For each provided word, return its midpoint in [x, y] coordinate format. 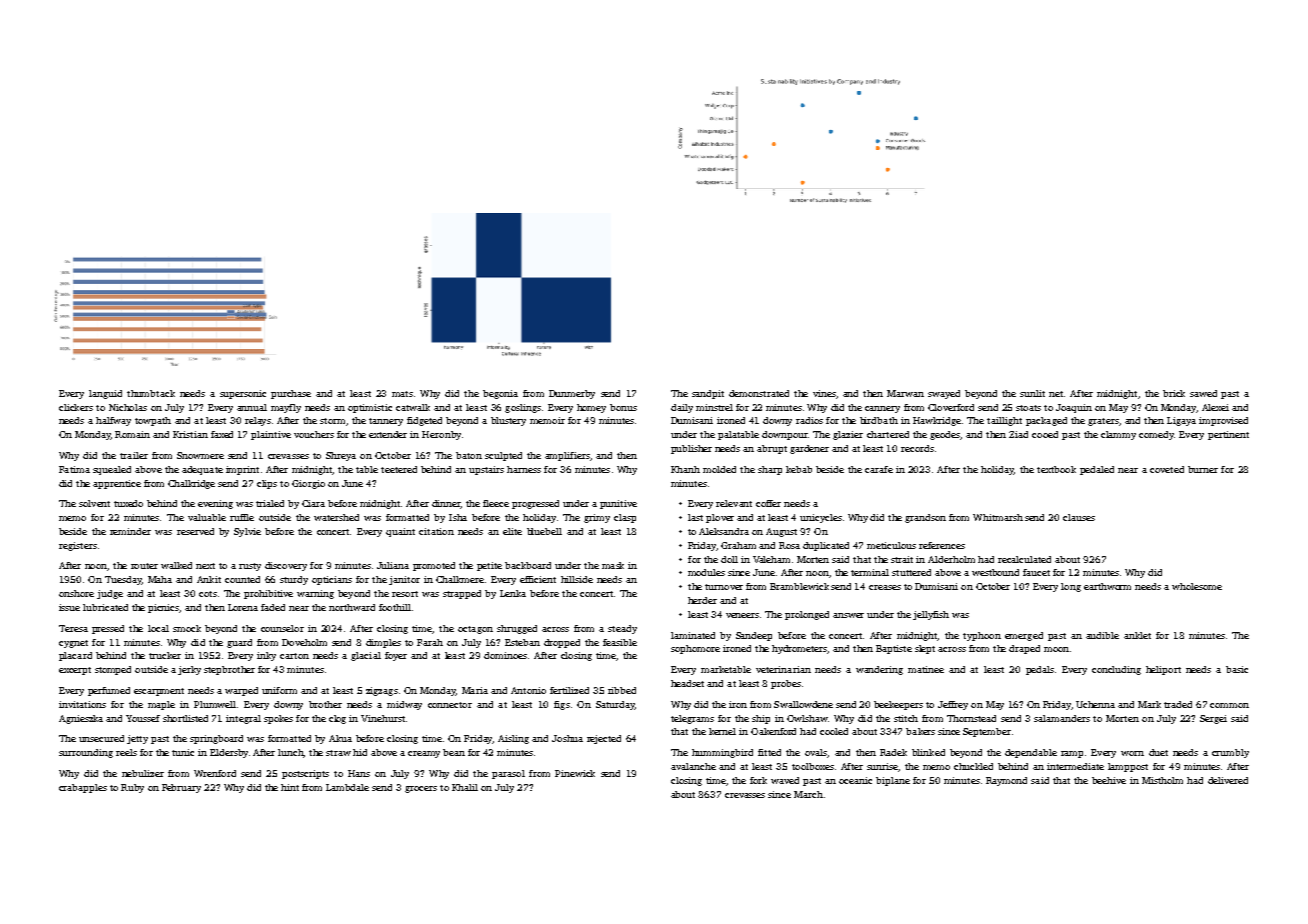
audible [1102, 635]
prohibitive [268, 594]
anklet [1137, 635]
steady [622, 629]
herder [702, 600]
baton [469, 455]
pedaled [1097, 470]
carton [294, 656]
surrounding [86, 753]
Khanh [685, 469]
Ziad [1018, 434]
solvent [94, 503]
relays [258, 421]
